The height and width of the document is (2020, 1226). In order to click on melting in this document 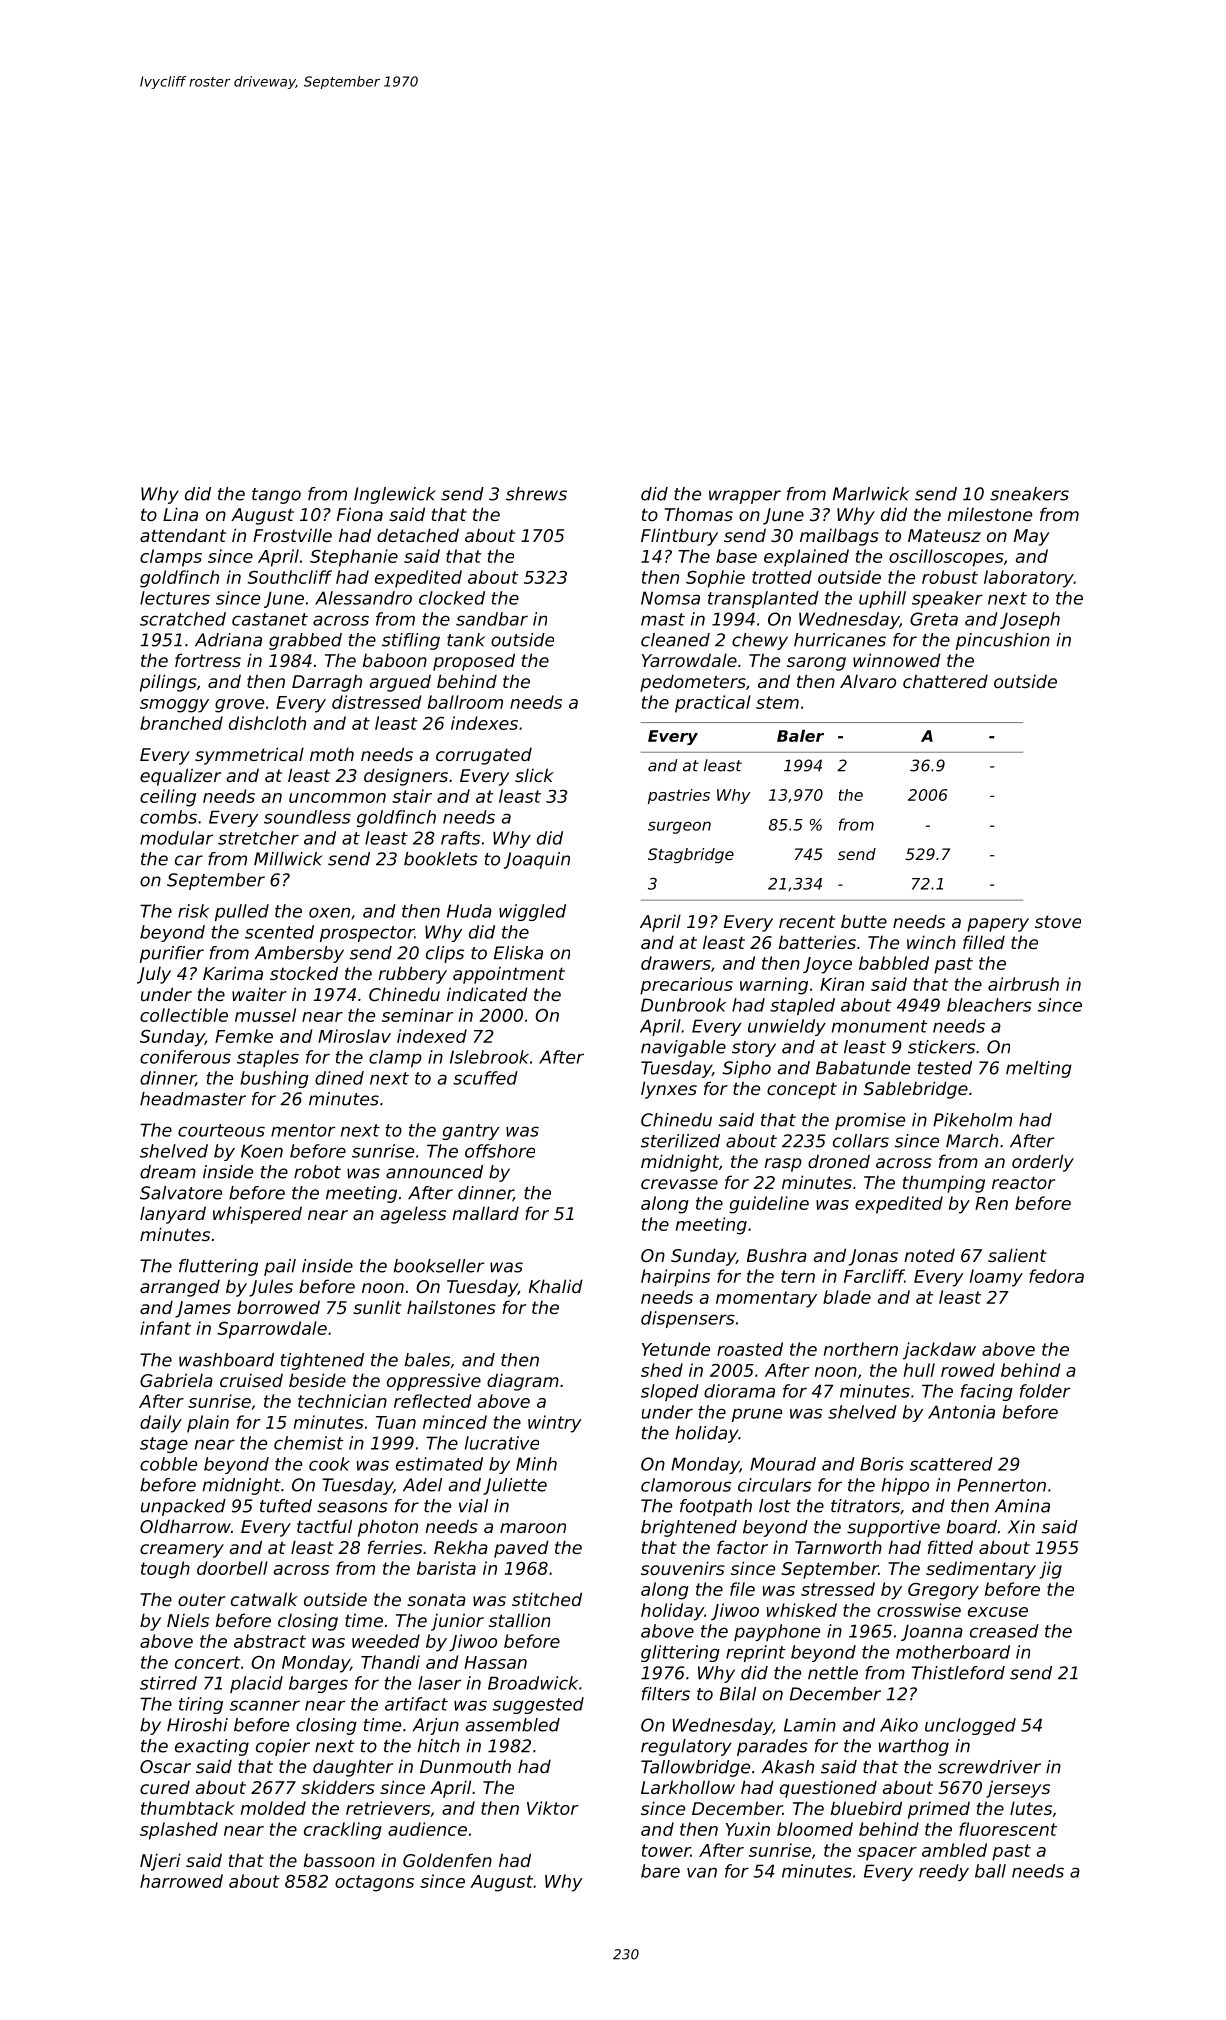, I will do `click(1039, 1069)`.
